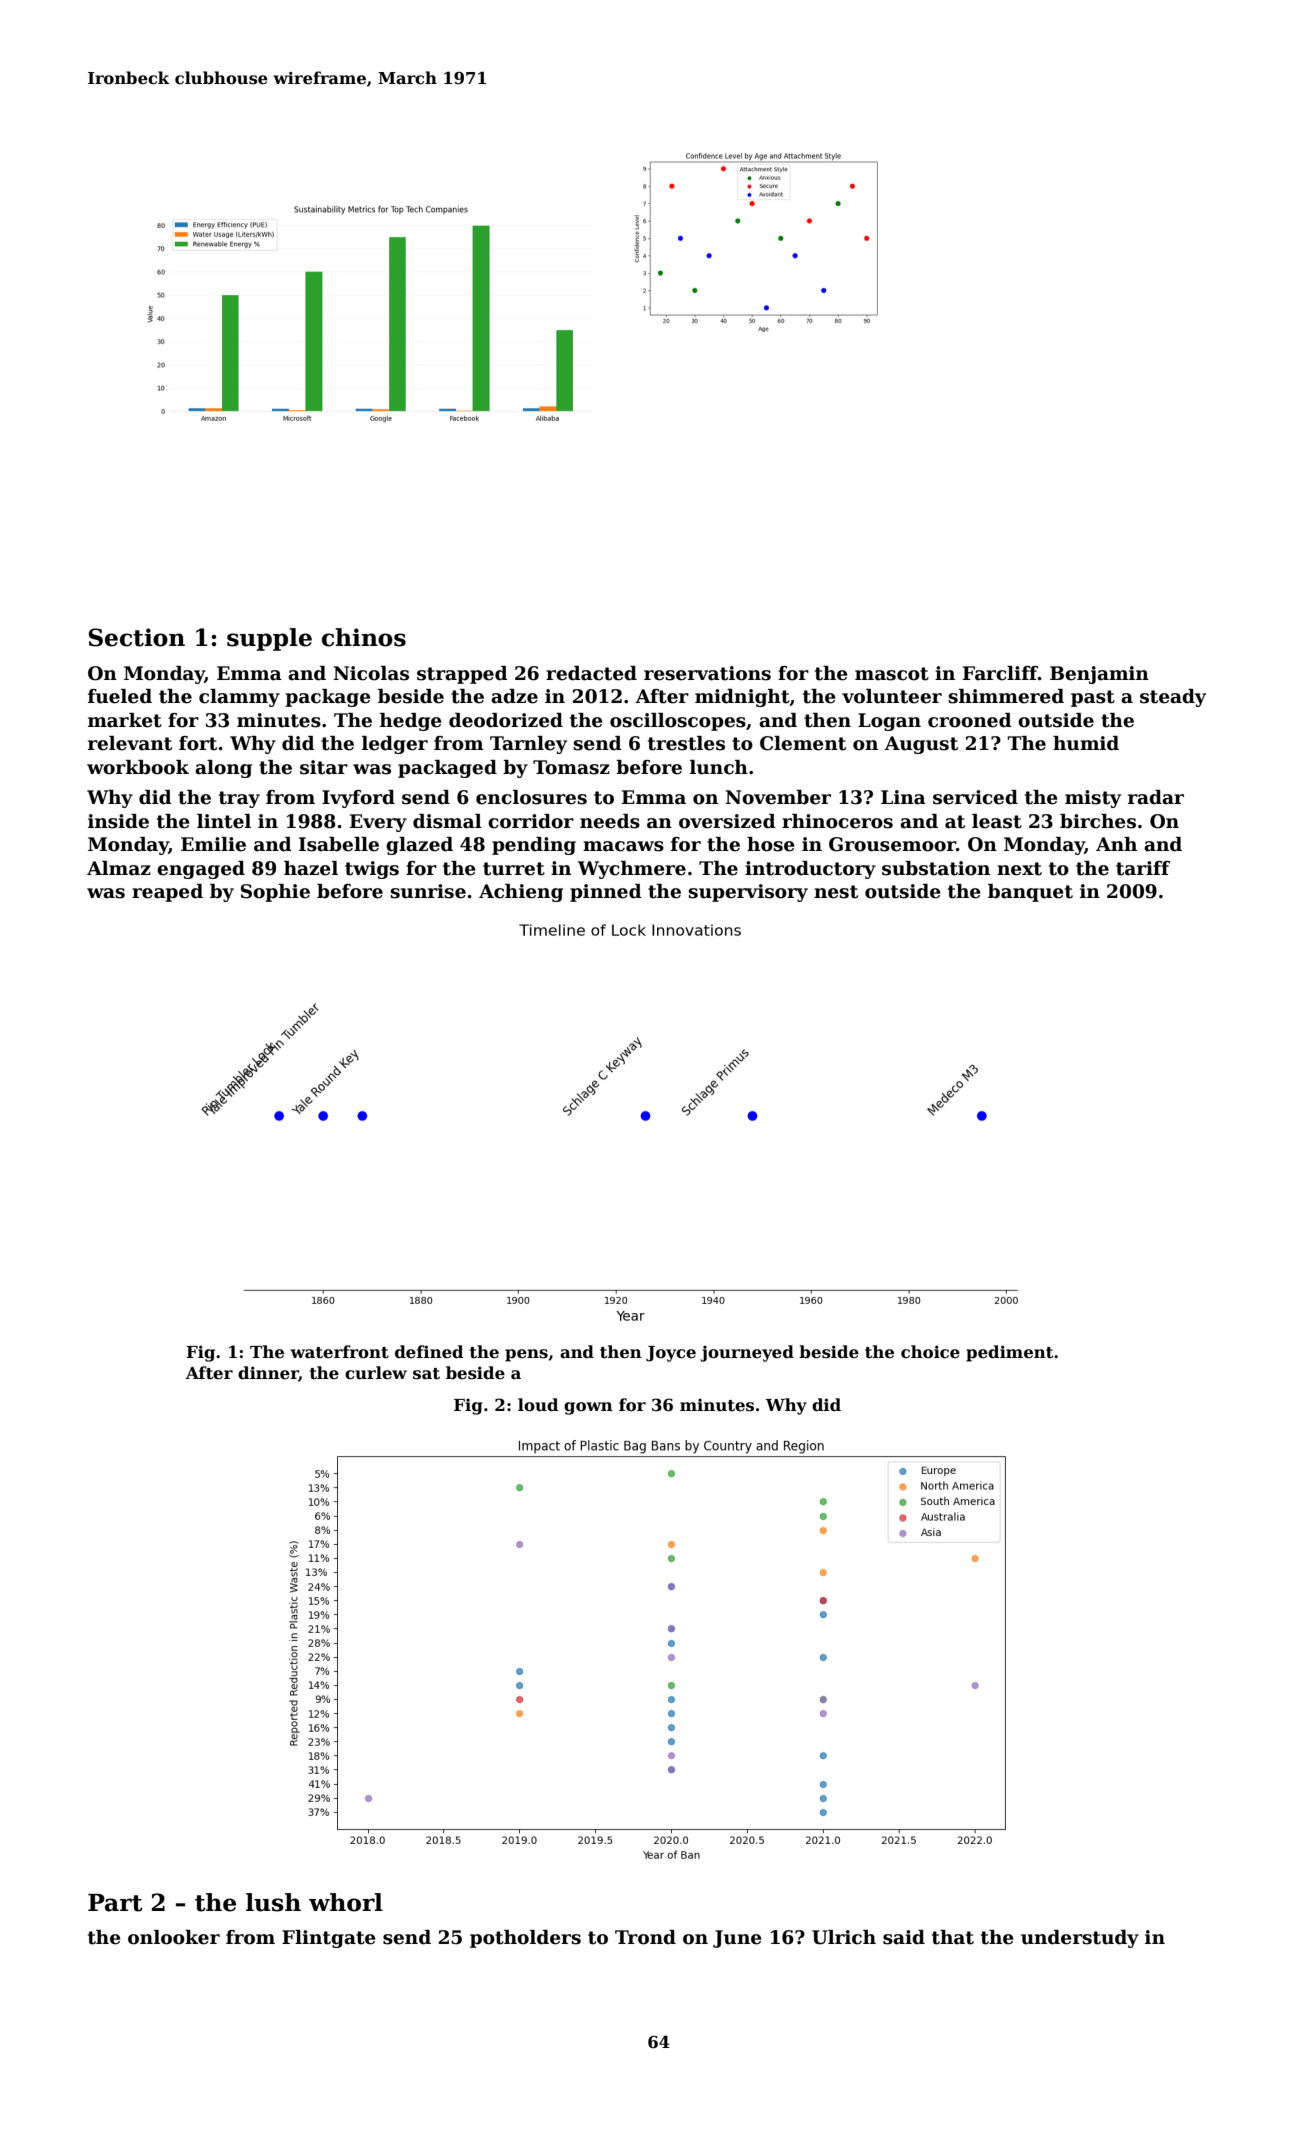  I want to click on humid, so click(1086, 743).
